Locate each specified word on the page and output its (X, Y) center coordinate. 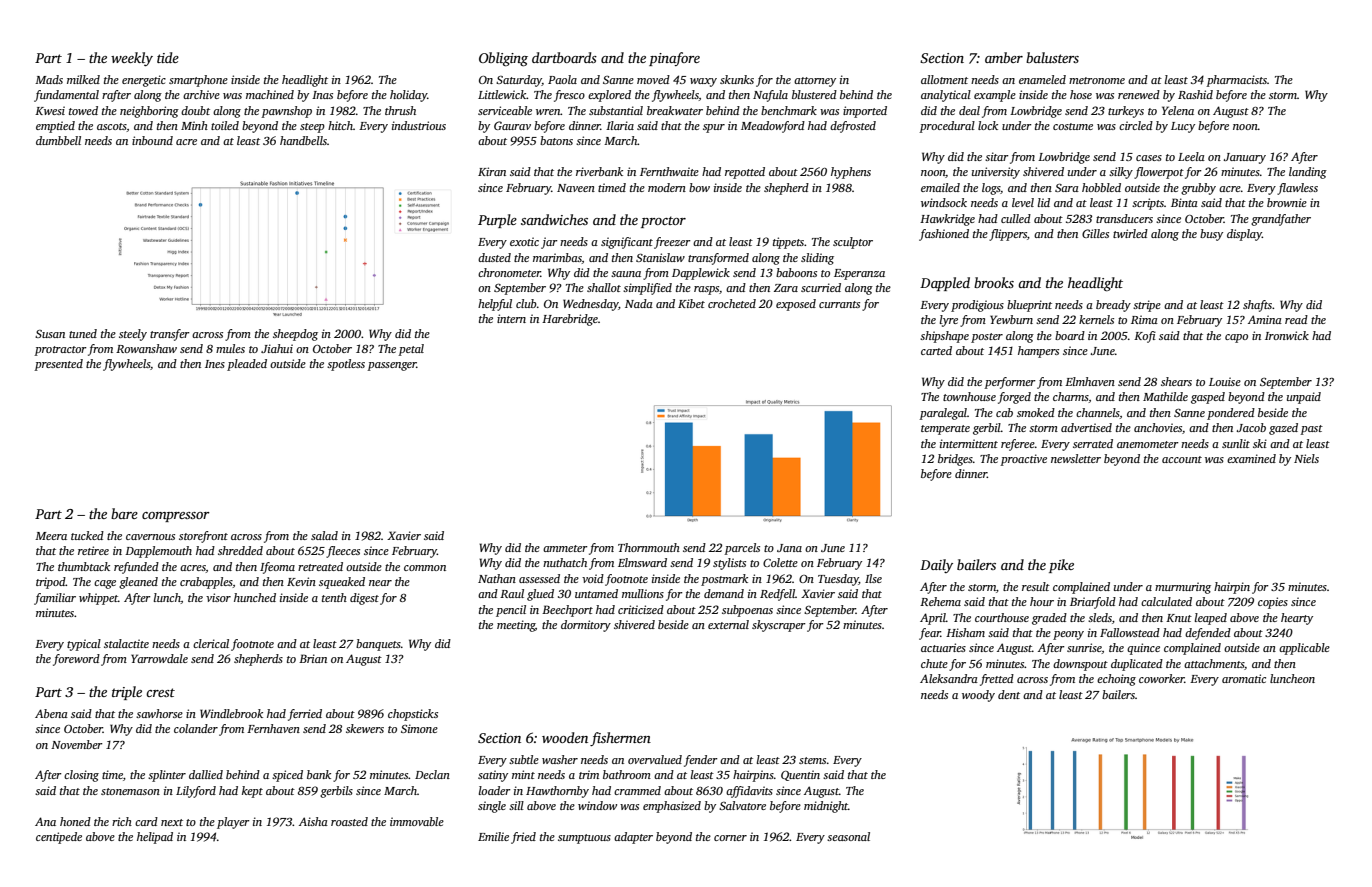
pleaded (247, 365)
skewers (365, 728)
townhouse (969, 396)
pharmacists (1236, 81)
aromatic (1244, 678)
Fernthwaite (669, 171)
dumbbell (58, 140)
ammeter (565, 548)
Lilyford (196, 792)
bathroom (627, 774)
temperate (945, 430)
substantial (616, 110)
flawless (1297, 189)
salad (324, 535)
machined (270, 94)
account (1182, 459)
